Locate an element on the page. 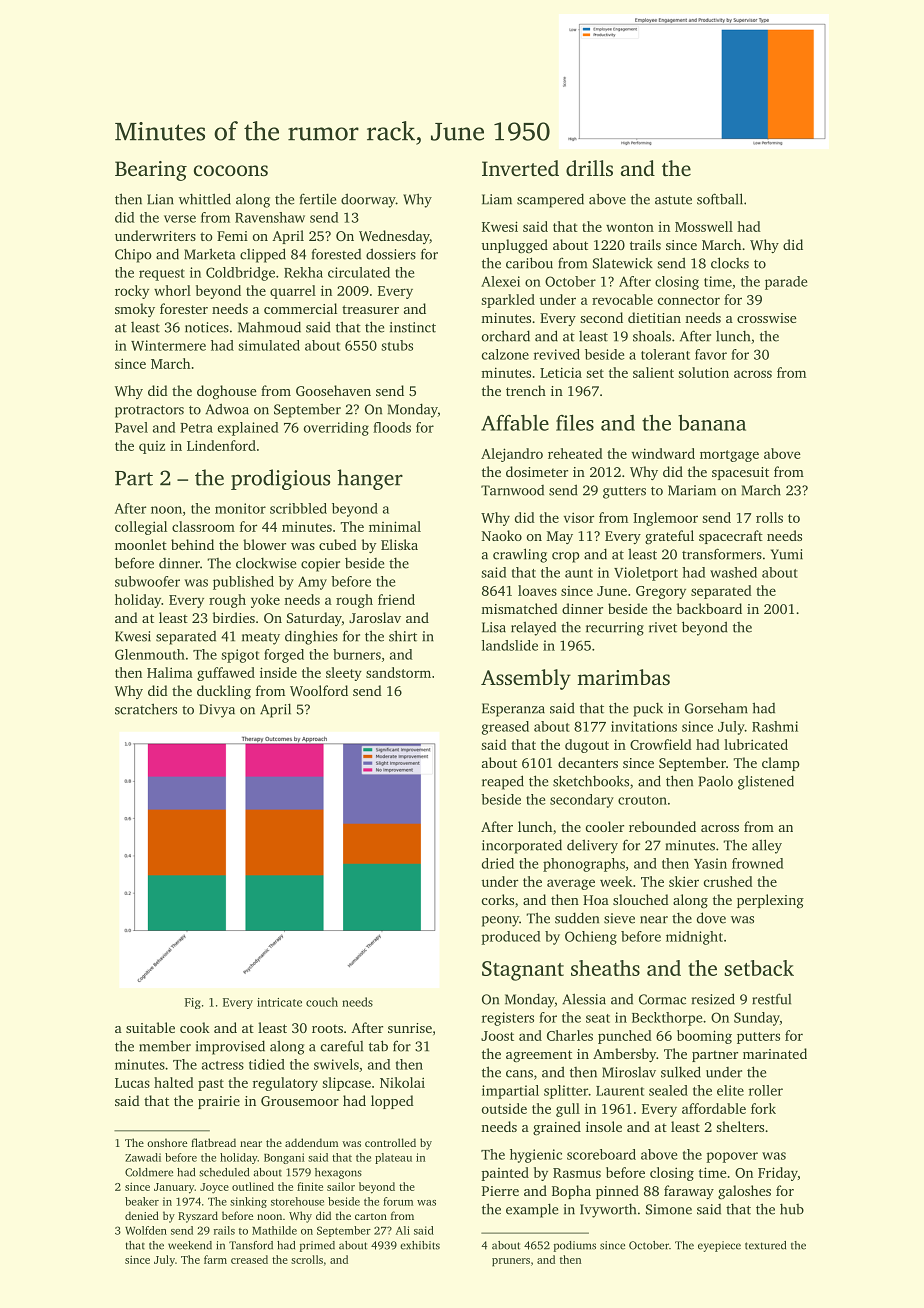 This document has width=924, height=1308. suitable is located at coordinates (150, 1027).
